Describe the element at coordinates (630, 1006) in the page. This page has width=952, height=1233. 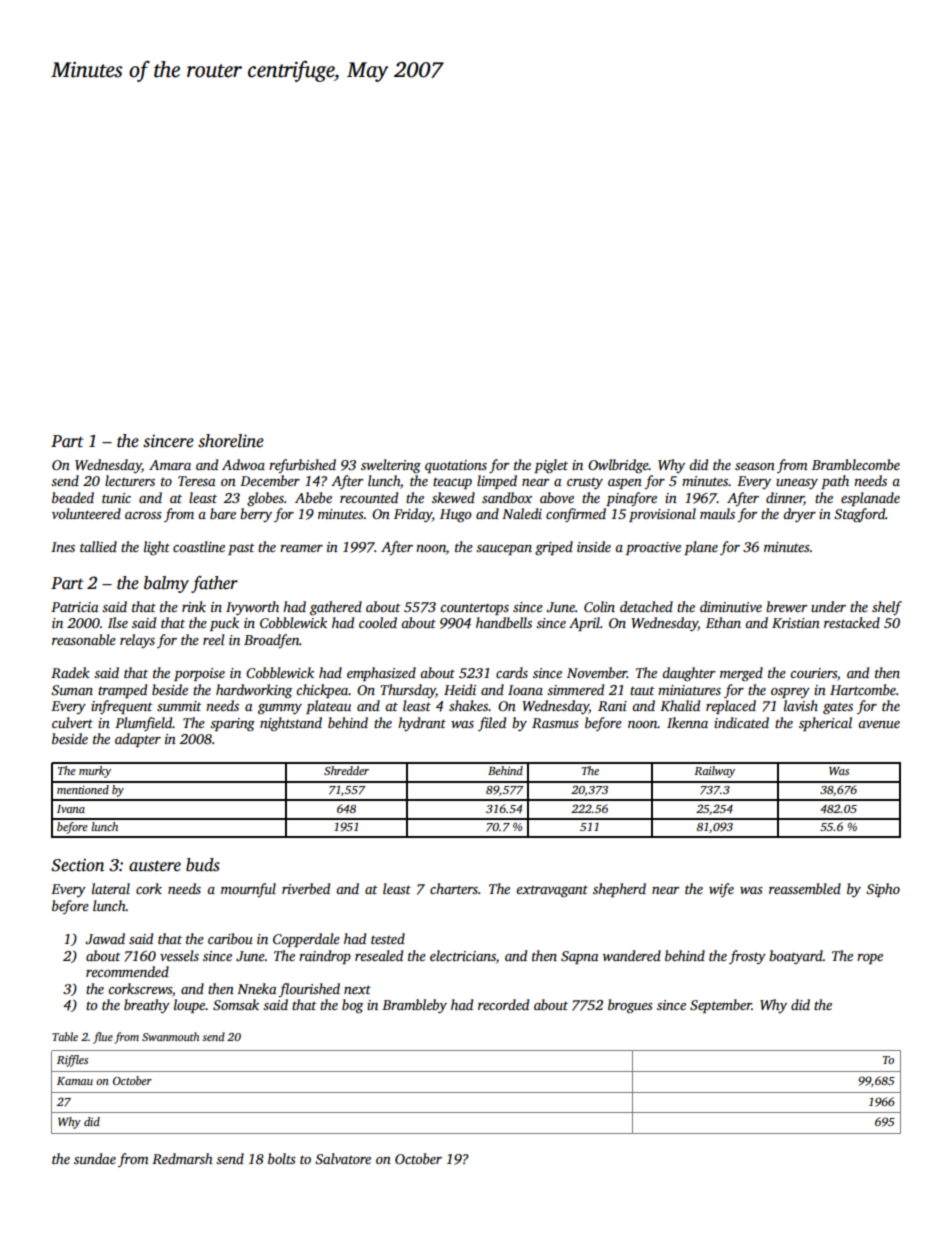
I see `brogues` at that location.
